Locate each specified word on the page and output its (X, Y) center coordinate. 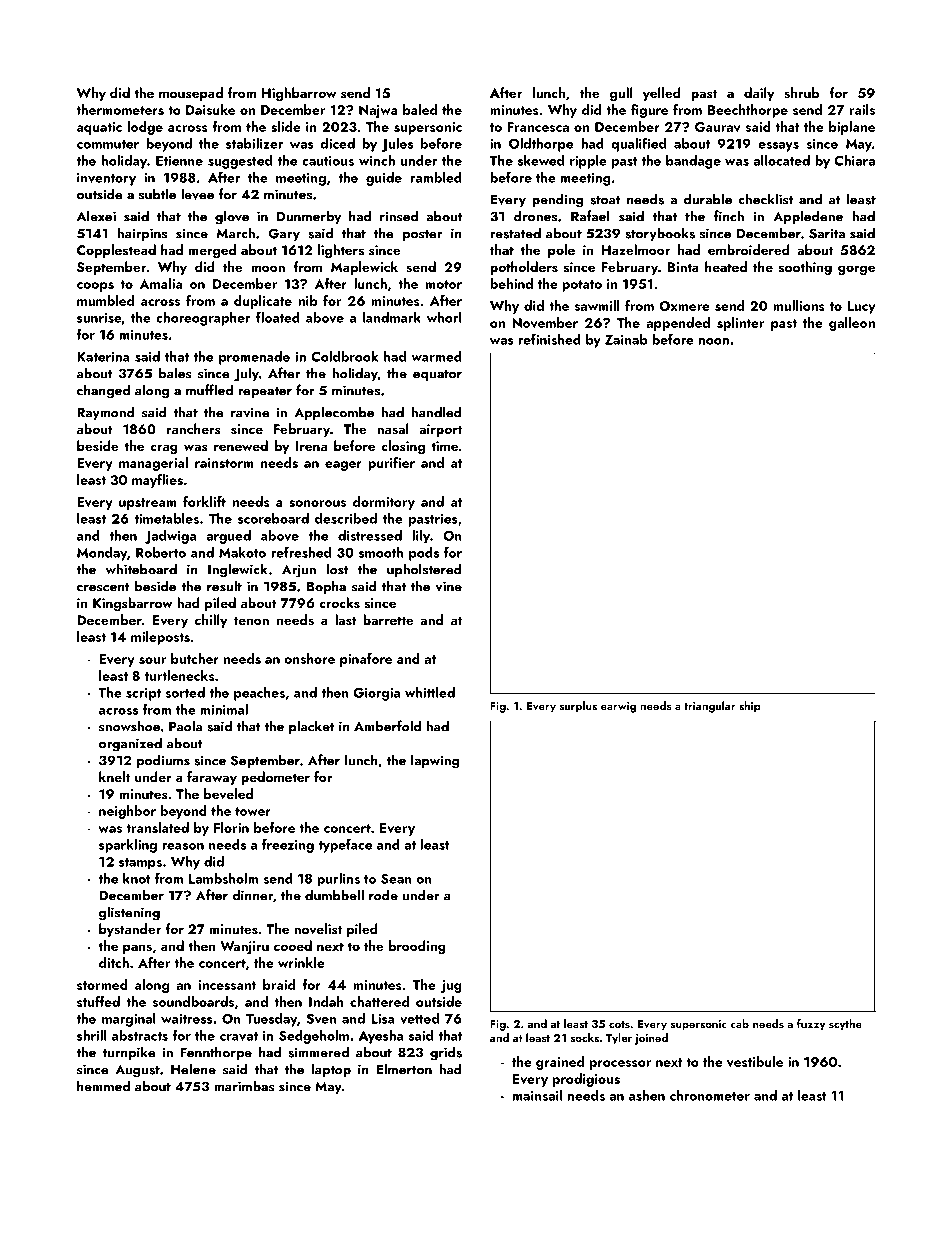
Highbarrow (299, 94)
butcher (195, 658)
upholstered (424, 570)
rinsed (399, 216)
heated (726, 266)
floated (278, 317)
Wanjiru (244, 947)
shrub (801, 93)
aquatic (99, 128)
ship (750, 707)
